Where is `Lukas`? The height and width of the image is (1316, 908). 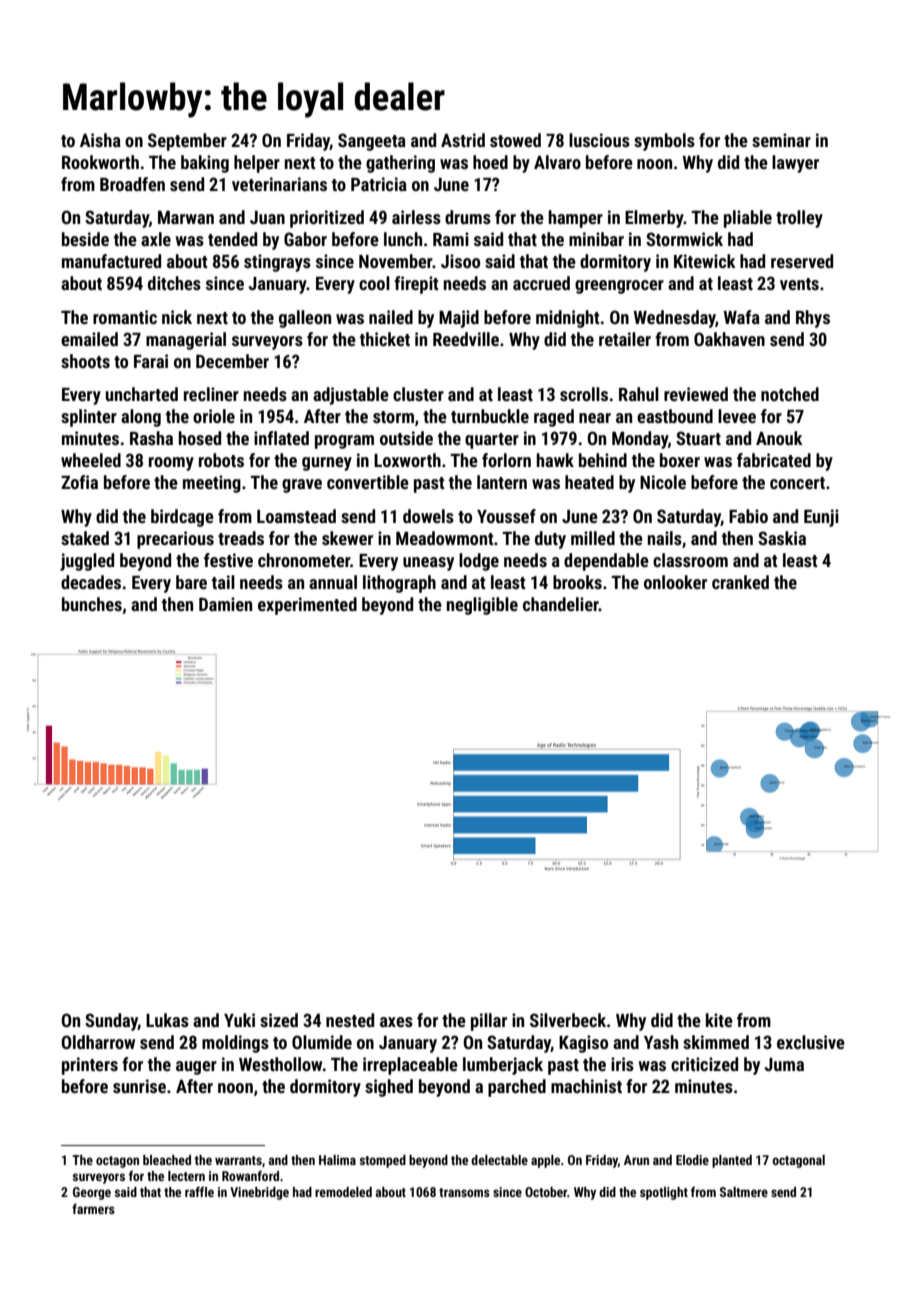
Lukas is located at coordinates (167, 1020).
